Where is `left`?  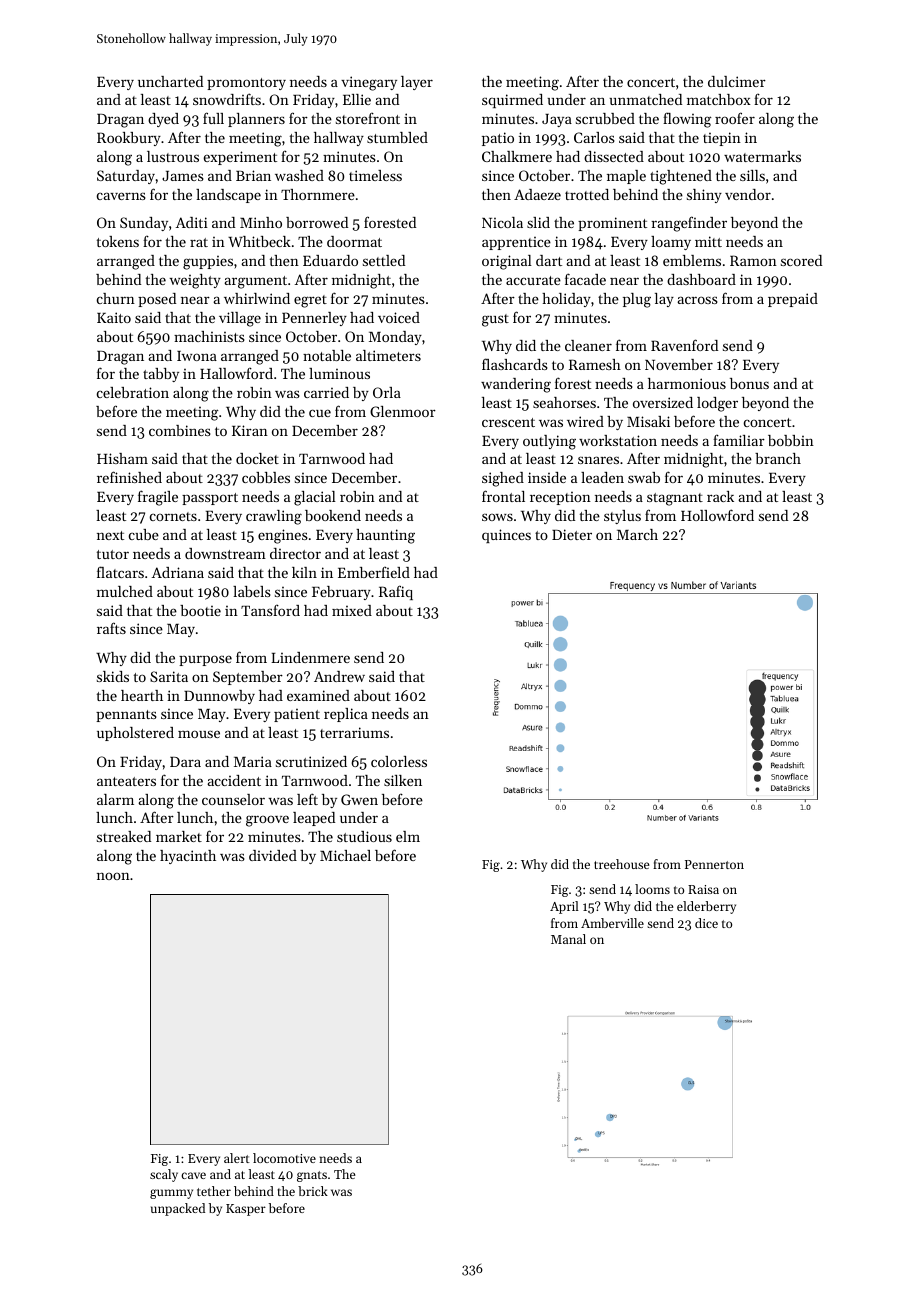 left is located at coordinates (307, 799).
